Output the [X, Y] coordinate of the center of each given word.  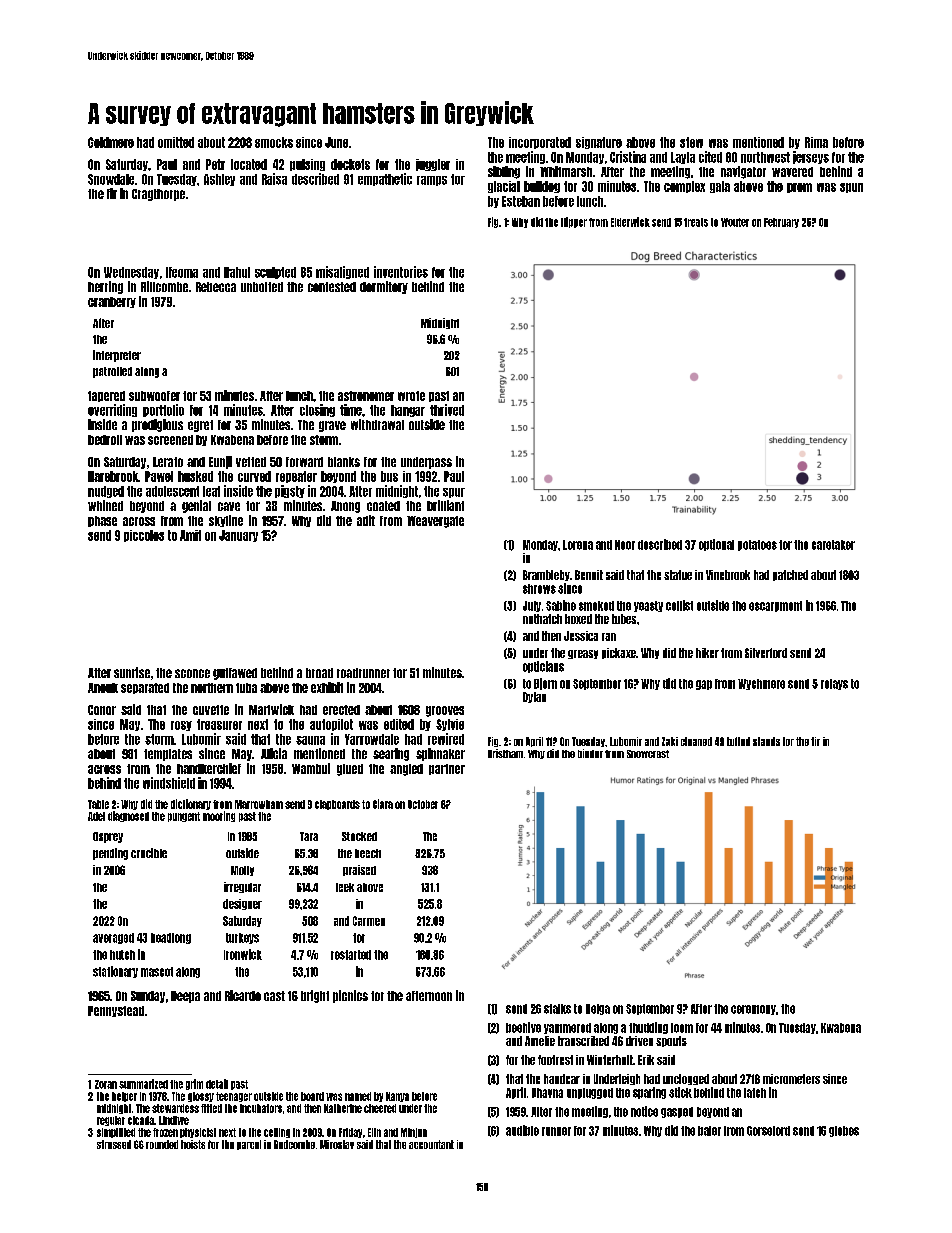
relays [834, 684]
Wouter [735, 222]
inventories [401, 272]
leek [345, 887]
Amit [190, 535]
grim [194, 1084]
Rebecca [216, 287]
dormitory [384, 287]
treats [696, 222]
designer [242, 904]
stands [766, 741]
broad [319, 673]
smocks [274, 142]
